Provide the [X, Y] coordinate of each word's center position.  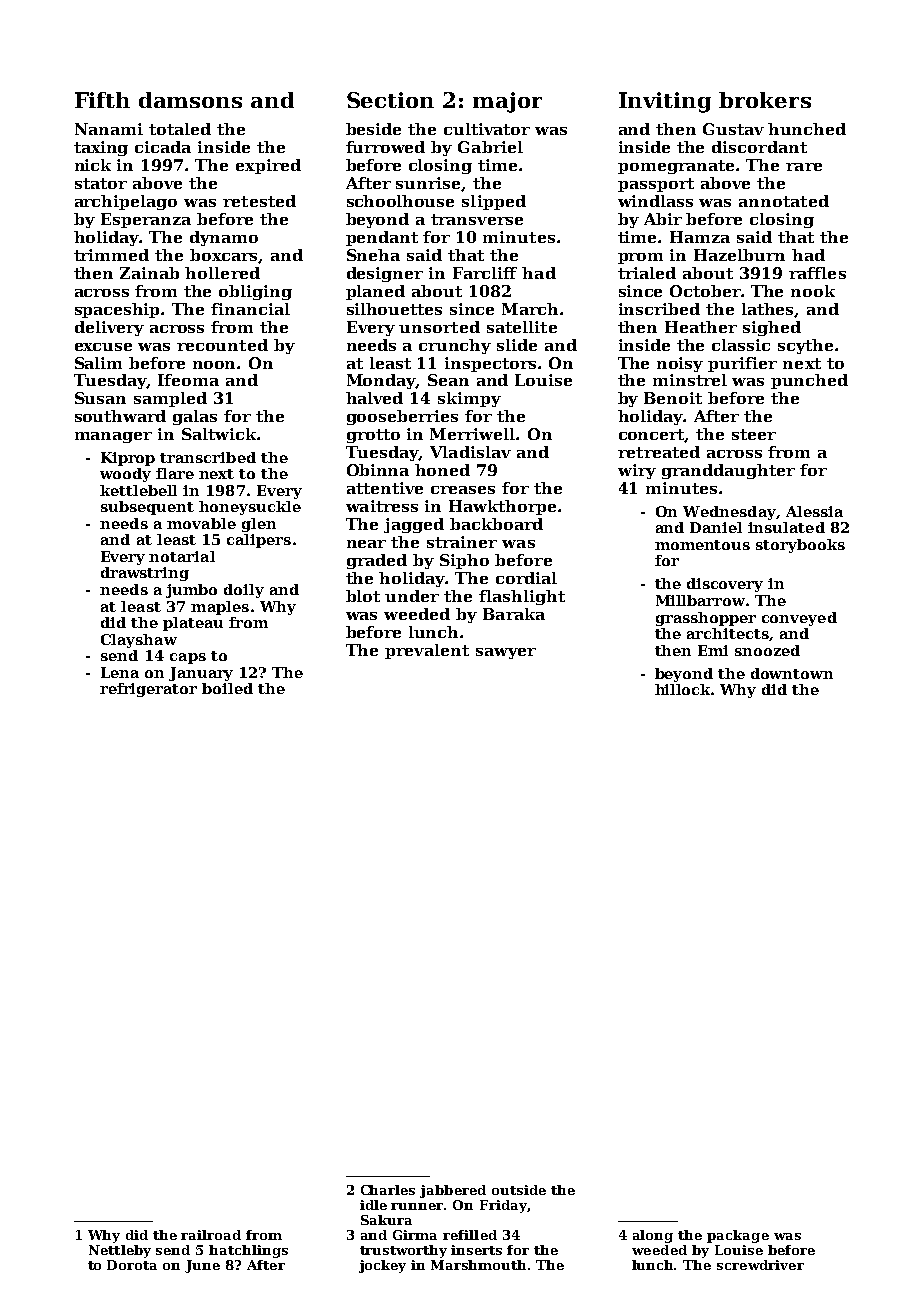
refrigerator [148, 690]
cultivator [487, 129]
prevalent [427, 651]
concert [652, 435]
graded [377, 561]
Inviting [665, 102]
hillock [683, 689]
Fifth [102, 100]
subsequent [147, 508]
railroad [211, 1235]
